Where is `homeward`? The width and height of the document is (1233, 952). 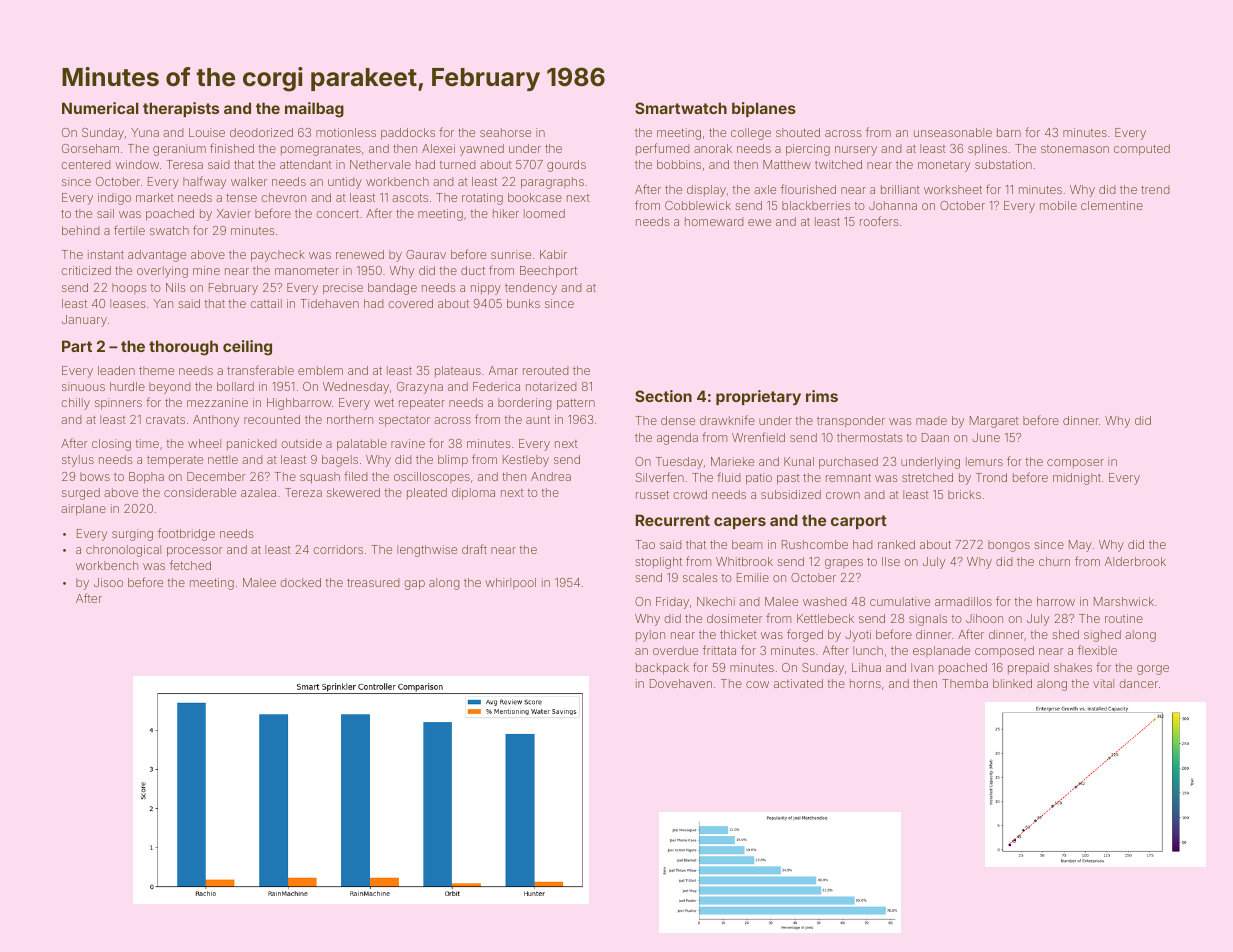
homeward is located at coordinates (714, 221).
